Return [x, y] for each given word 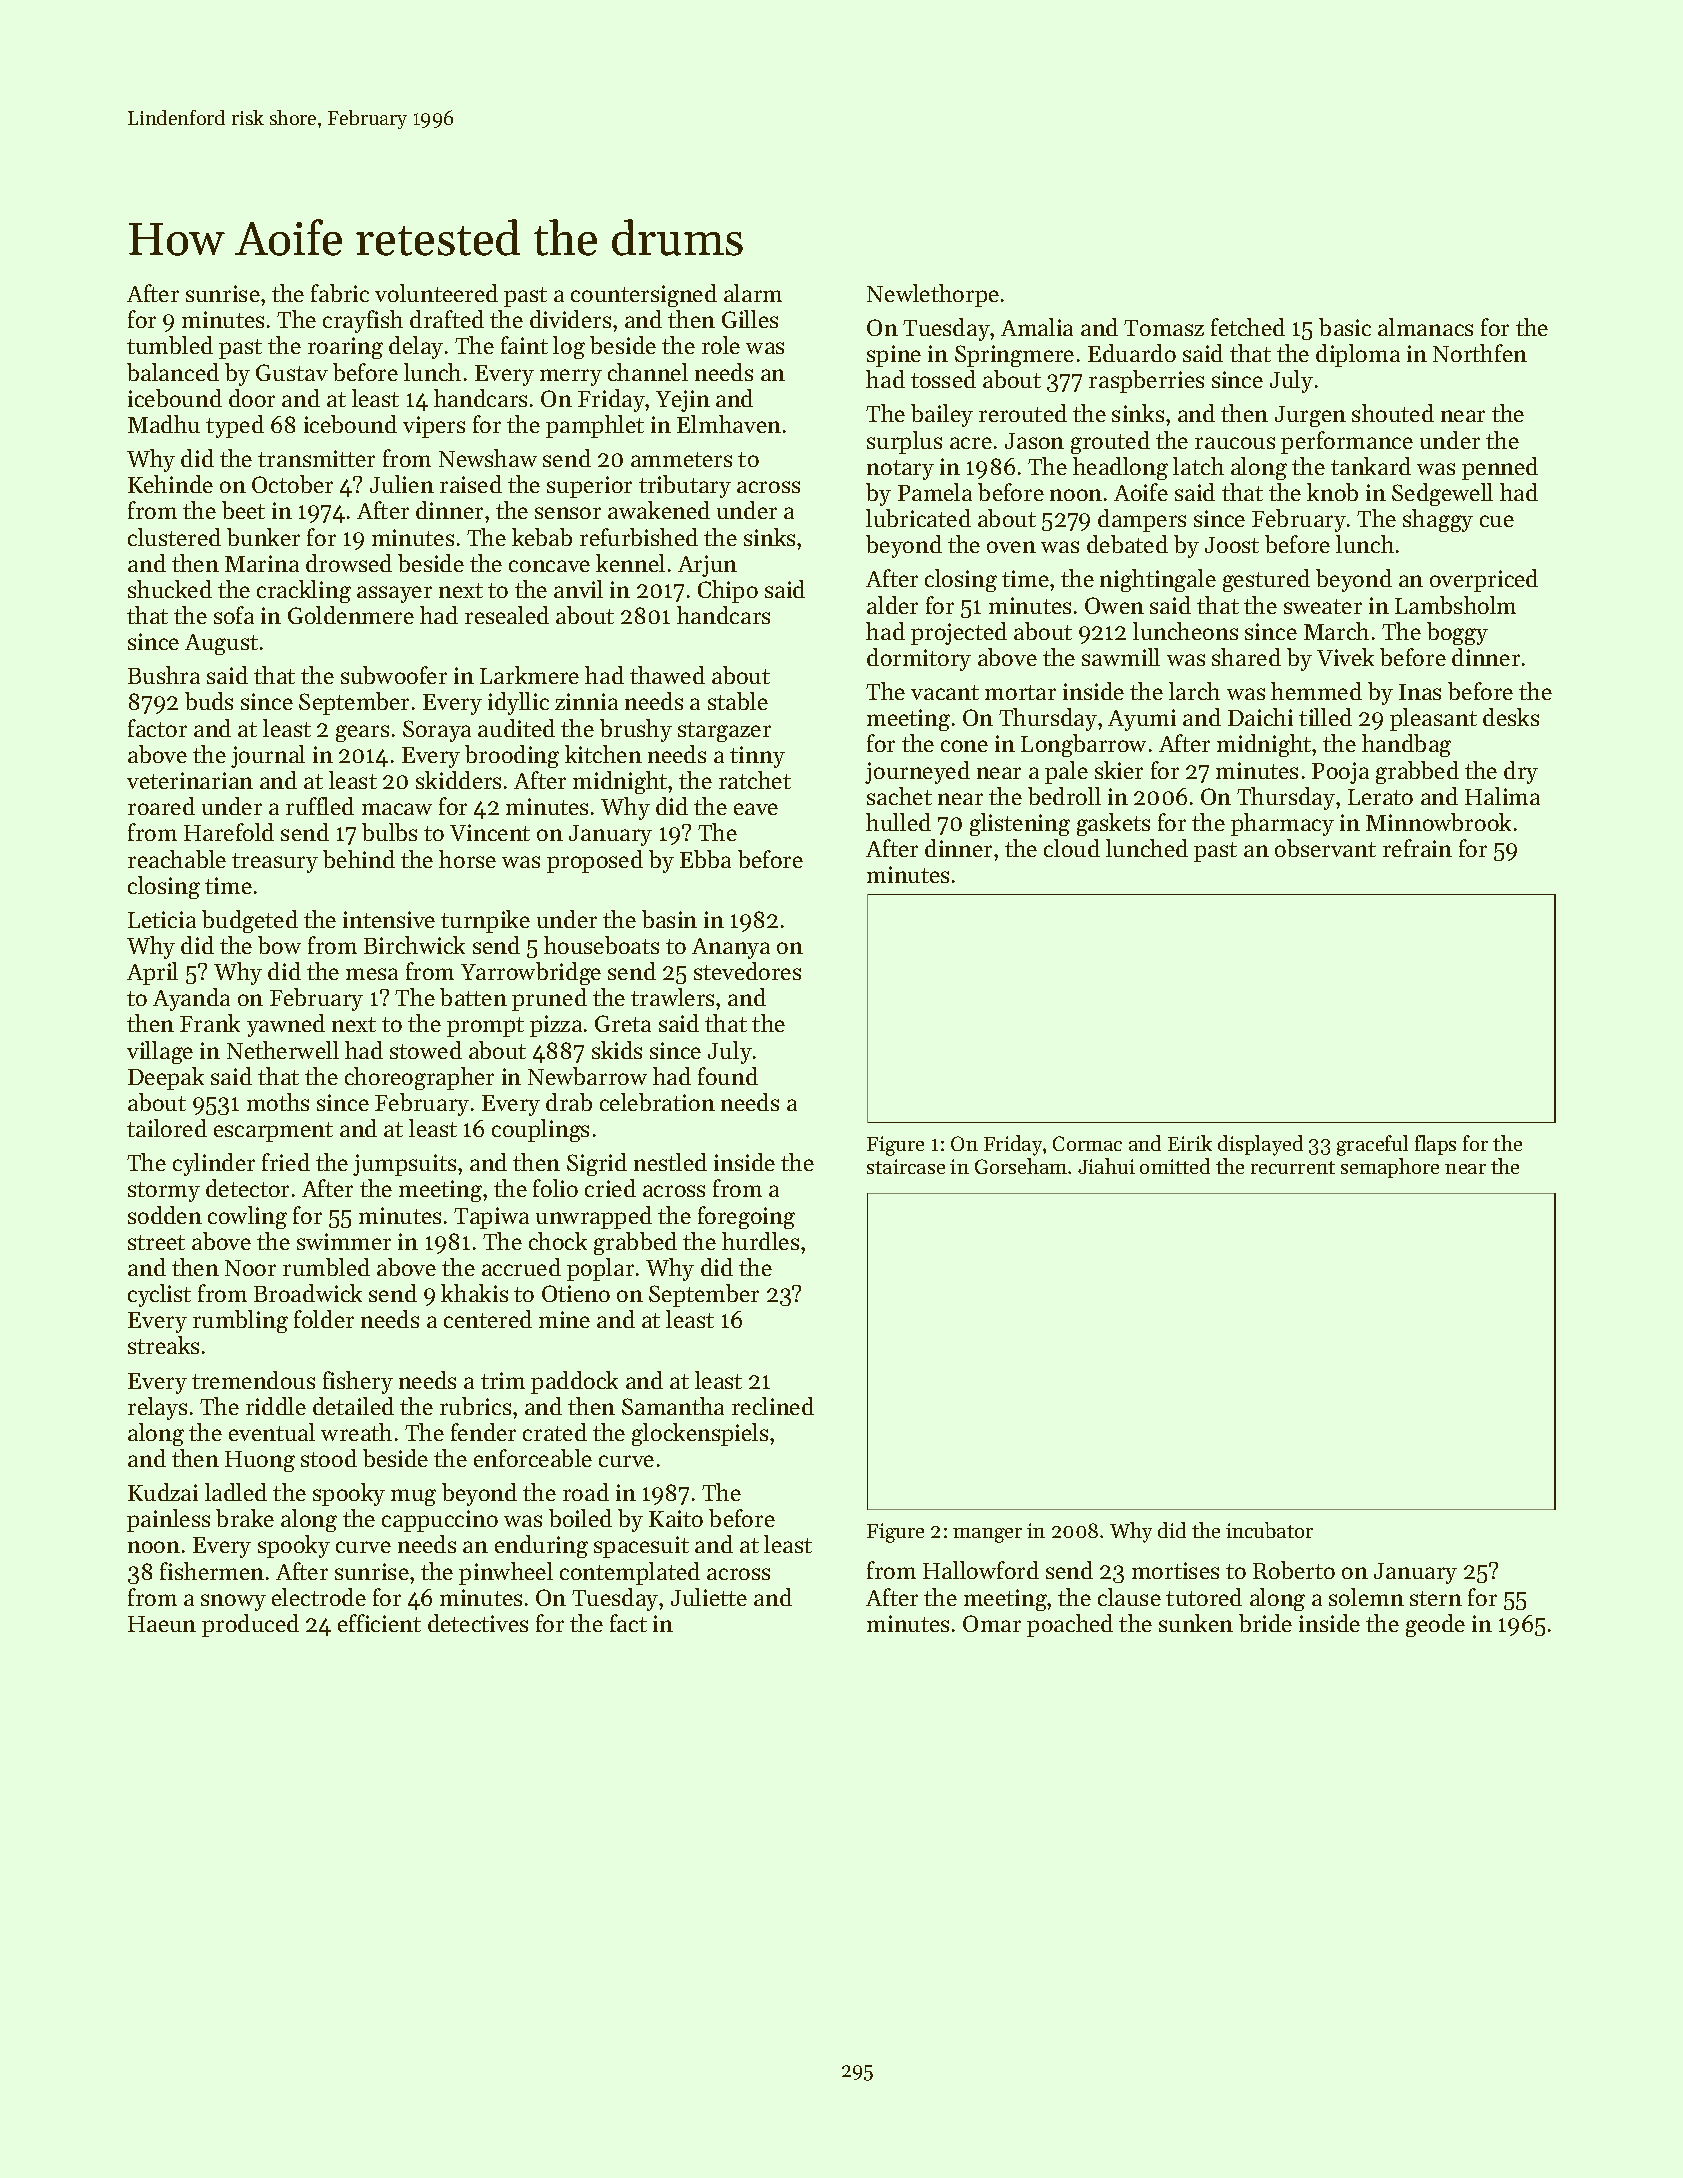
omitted [1175, 1166]
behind [359, 859]
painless [168, 1520]
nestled [670, 1162]
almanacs [1425, 327]
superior [589, 487]
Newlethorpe [933, 295]
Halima [1502, 796]
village [160, 1052]
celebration [657, 1102]
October [292, 484]
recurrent [1293, 1167]
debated [1127, 544]
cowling [247, 1217]
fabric [340, 293]
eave [756, 809]
